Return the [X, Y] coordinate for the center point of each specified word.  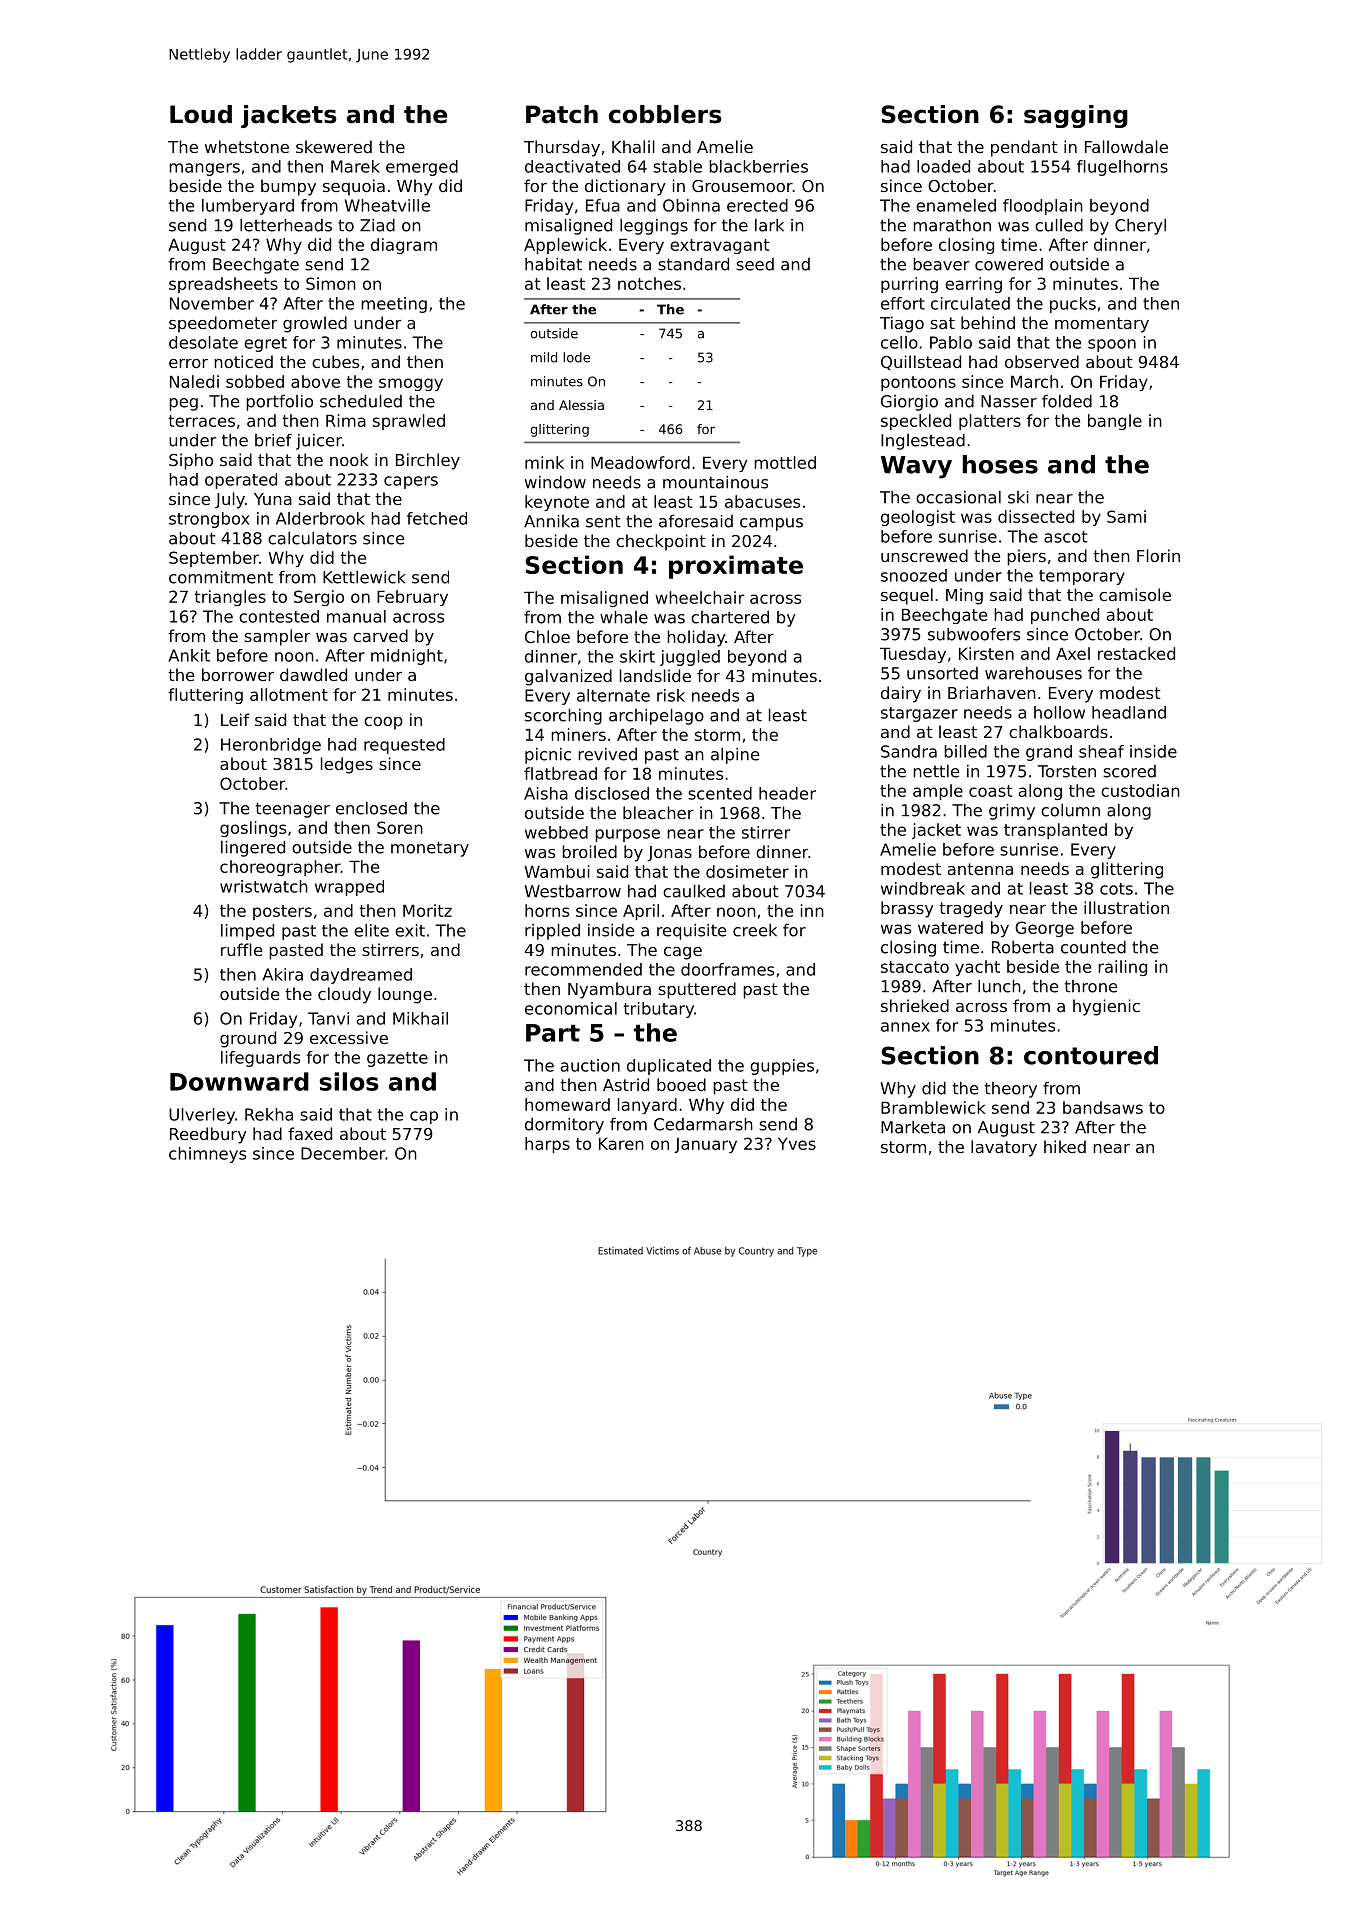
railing [1122, 968]
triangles [230, 598]
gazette [397, 1059]
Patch [562, 114]
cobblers [665, 114]
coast [991, 791]
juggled [690, 658]
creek [755, 930]
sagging [1076, 116]
